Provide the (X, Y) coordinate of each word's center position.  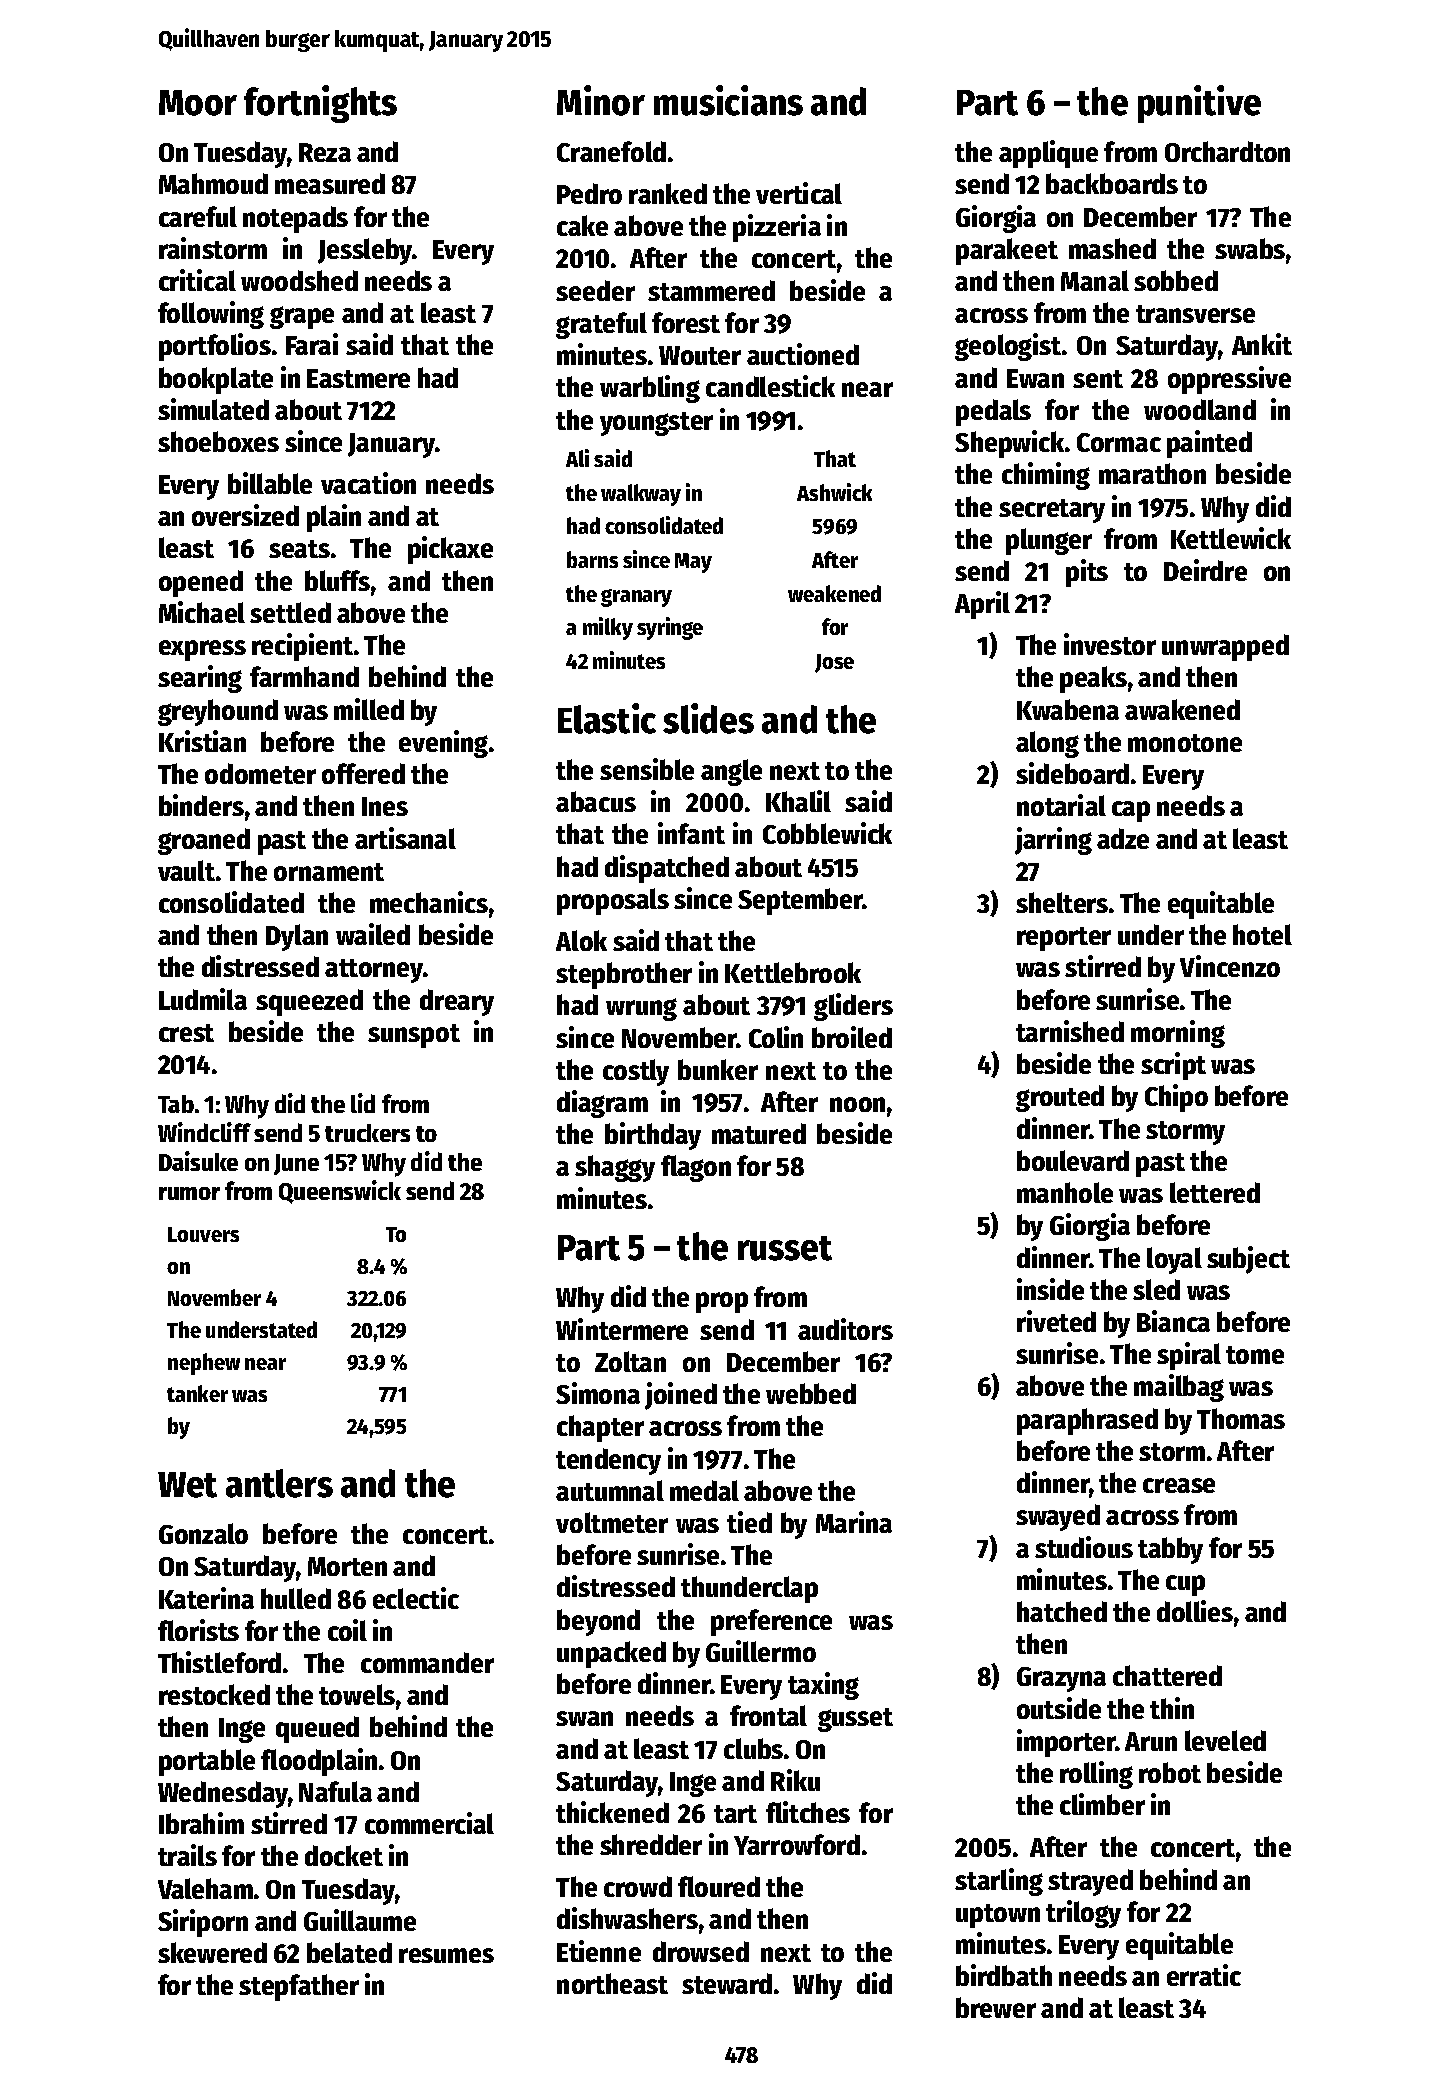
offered (363, 773)
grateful (601, 325)
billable (270, 483)
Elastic (607, 718)
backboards (1112, 183)
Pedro (589, 193)
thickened (612, 1812)
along (1047, 744)
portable (207, 1762)
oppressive (1229, 380)
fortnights (320, 104)
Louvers (203, 1234)
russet (785, 1248)
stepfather (299, 1987)
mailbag (1179, 1388)
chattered (1167, 1675)
